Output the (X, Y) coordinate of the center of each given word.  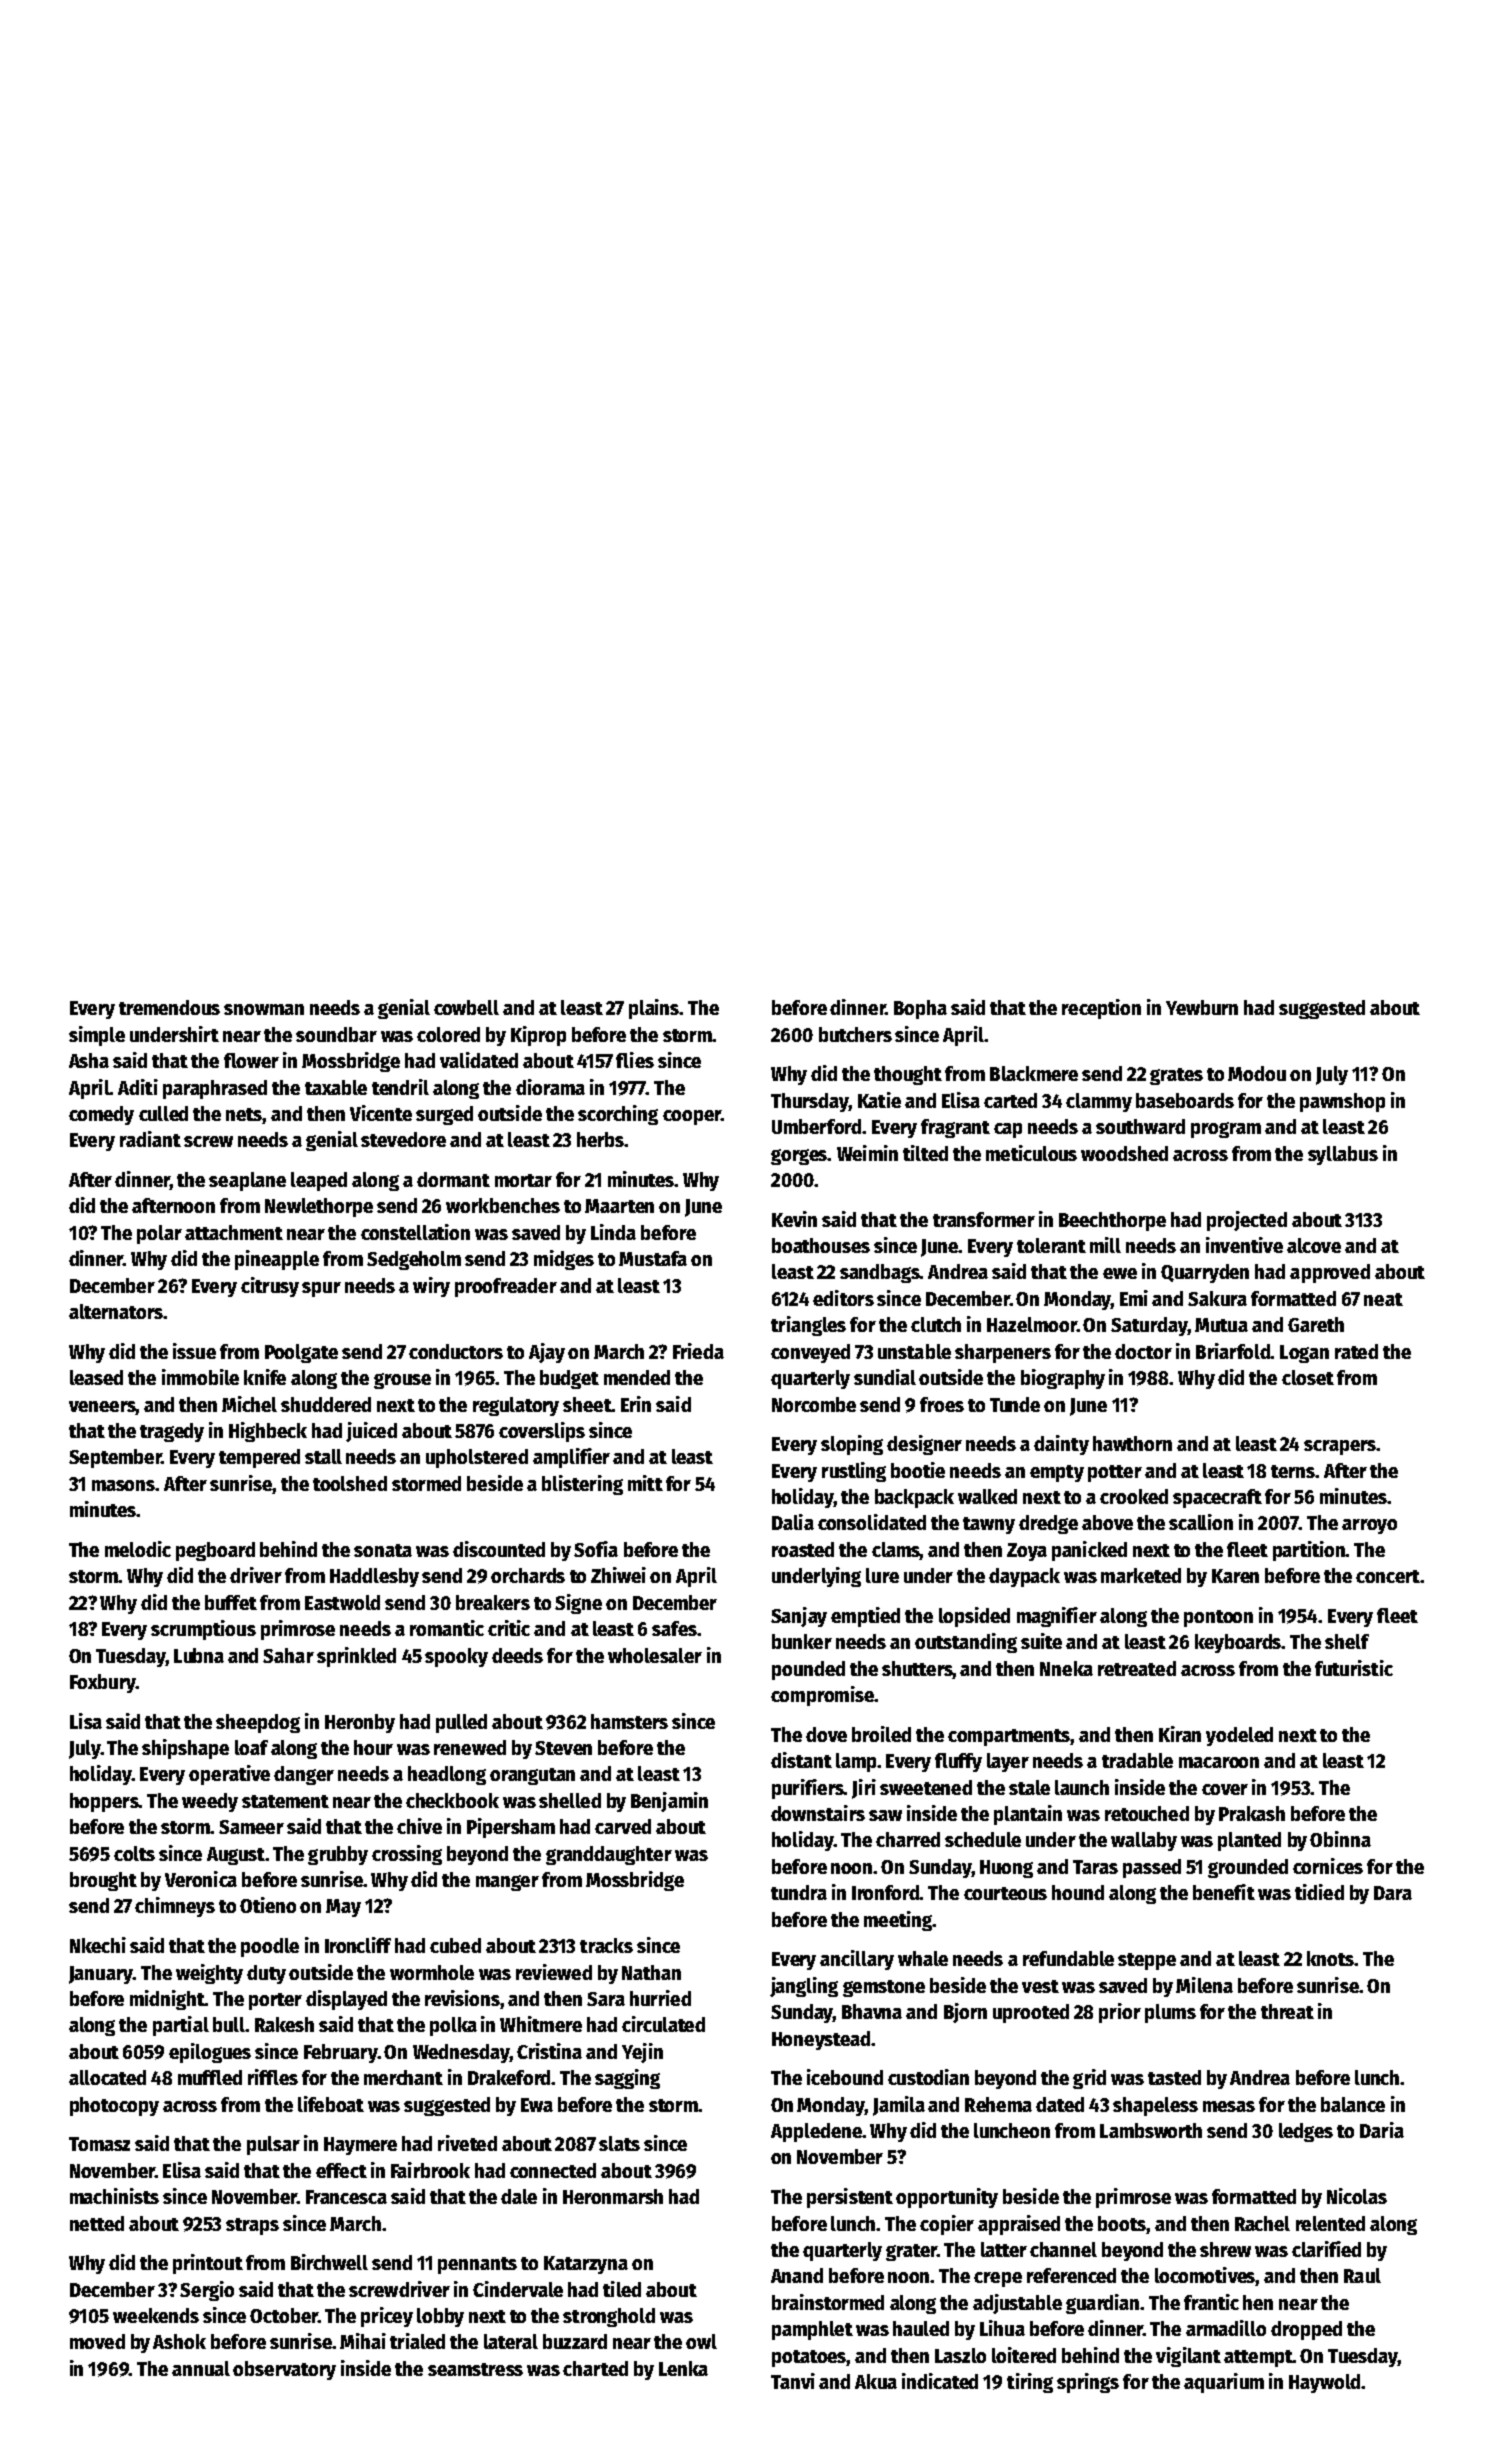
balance (1353, 2104)
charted (595, 2368)
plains (654, 1009)
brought (103, 1881)
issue (194, 1351)
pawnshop (1342, 1102)
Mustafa (653, 1258)
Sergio (207, 2291)
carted (1010, 1100)
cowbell (466, 1007)
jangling (804, 1987)
